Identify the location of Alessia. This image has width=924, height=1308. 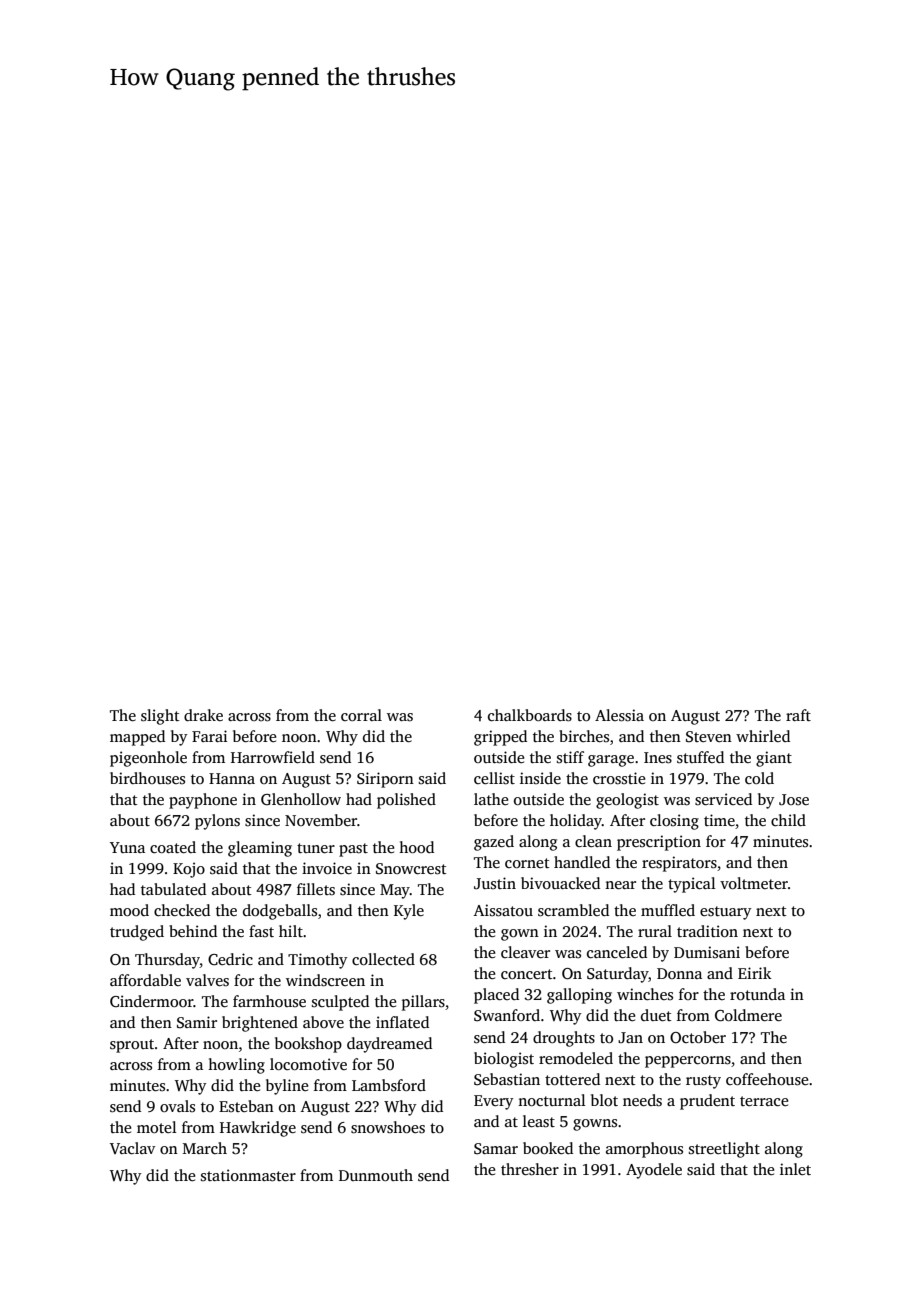
(619, 715).
